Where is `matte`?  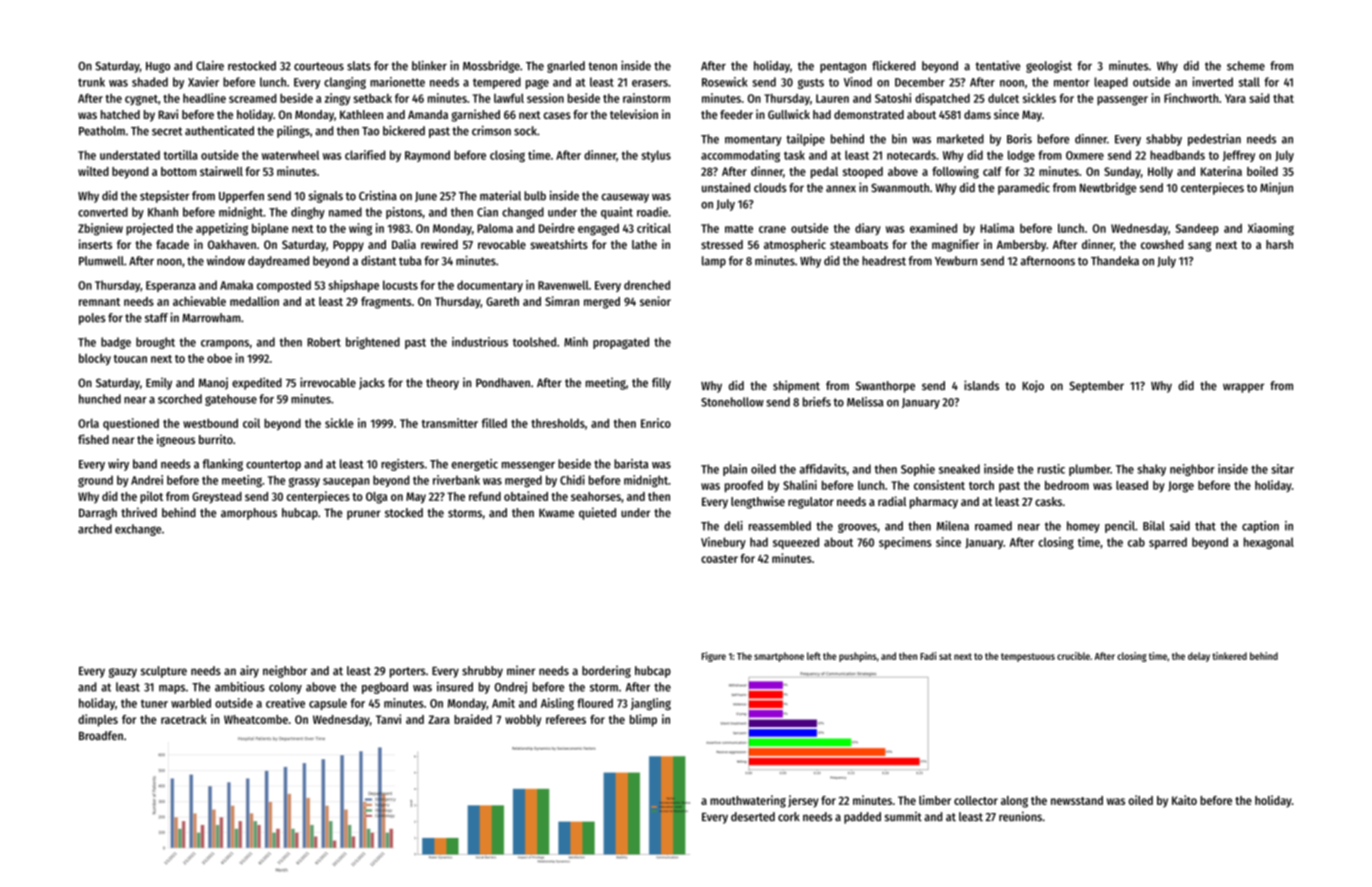
matte is located at coordinates (739, 229).
